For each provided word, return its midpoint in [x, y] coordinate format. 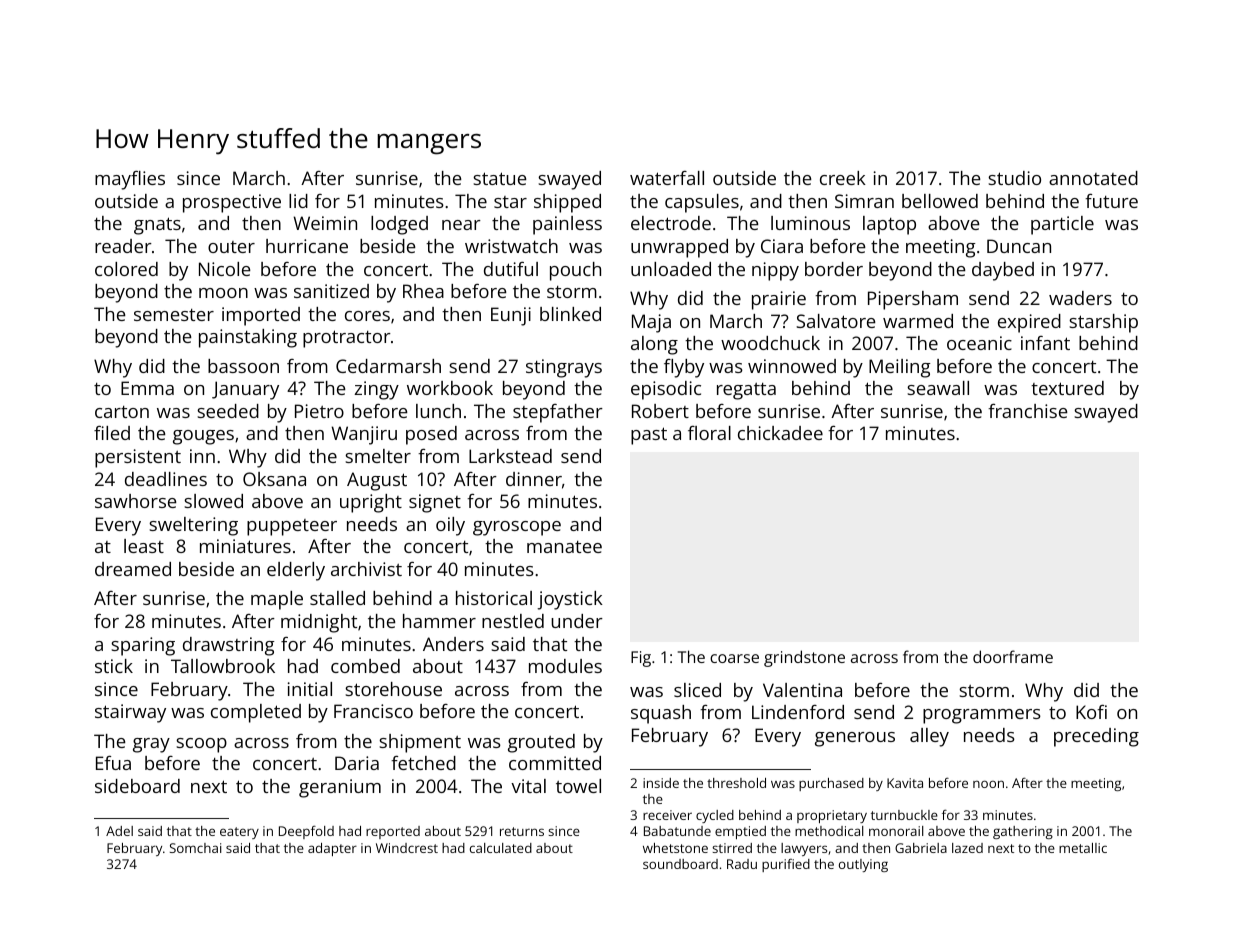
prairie [779, 300]
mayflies [130, 180]
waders [1080, 298]
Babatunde [677, 831]
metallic [1083, 848]
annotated [1093, 178]
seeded [228, 411]
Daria [357, 763]
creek [843, 178]
